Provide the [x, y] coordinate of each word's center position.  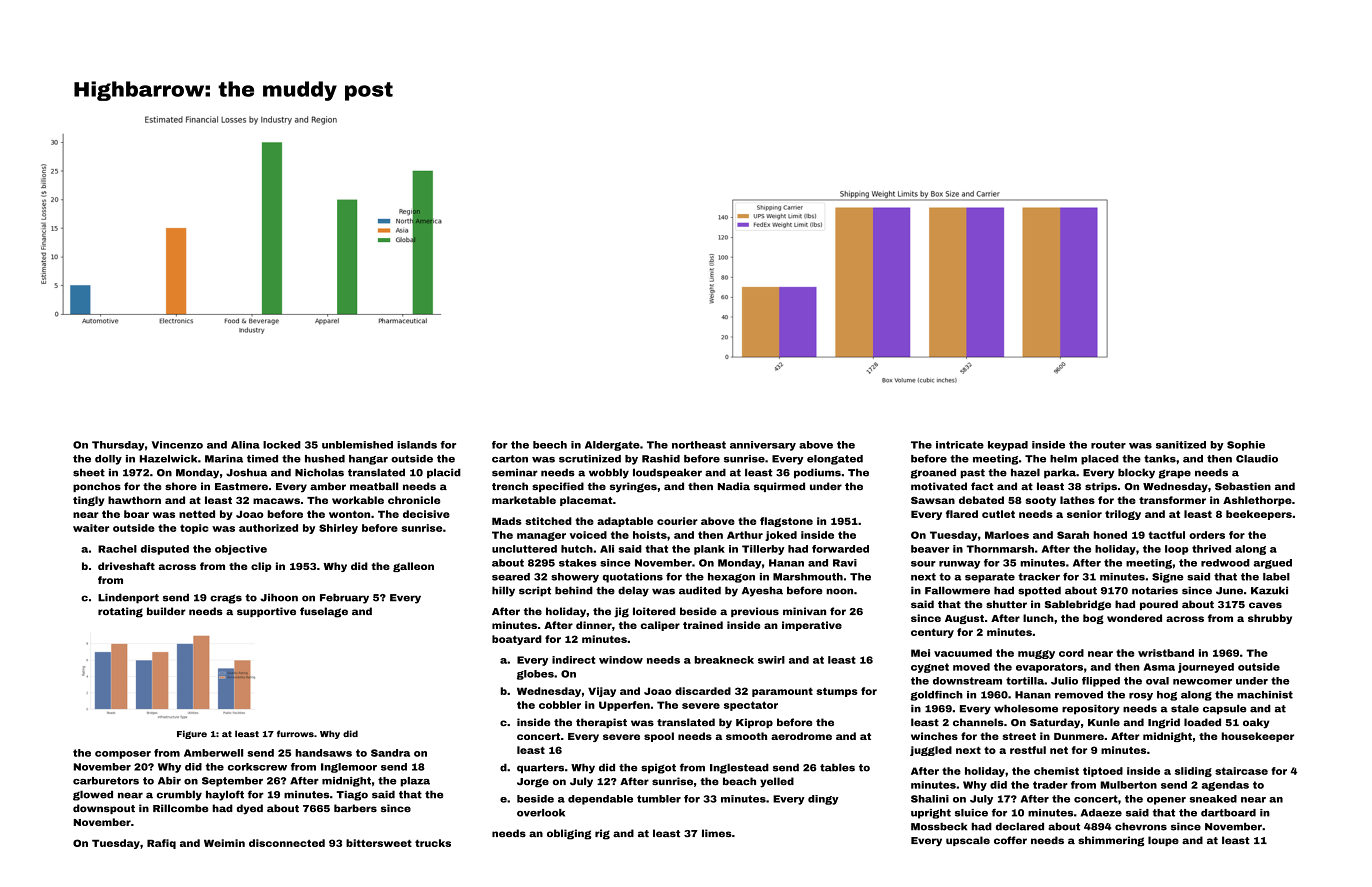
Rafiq [161, 844]
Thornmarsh [1000, 549]
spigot [658, 768]
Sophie [1246, 446]
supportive [266, 612]
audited [700, 590]
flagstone [786, 522]
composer [123, 755]
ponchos [97, 487]
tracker [1039, 577]
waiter [91, 528]
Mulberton [1128, 785]
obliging [569, 834]
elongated [835, 460]
